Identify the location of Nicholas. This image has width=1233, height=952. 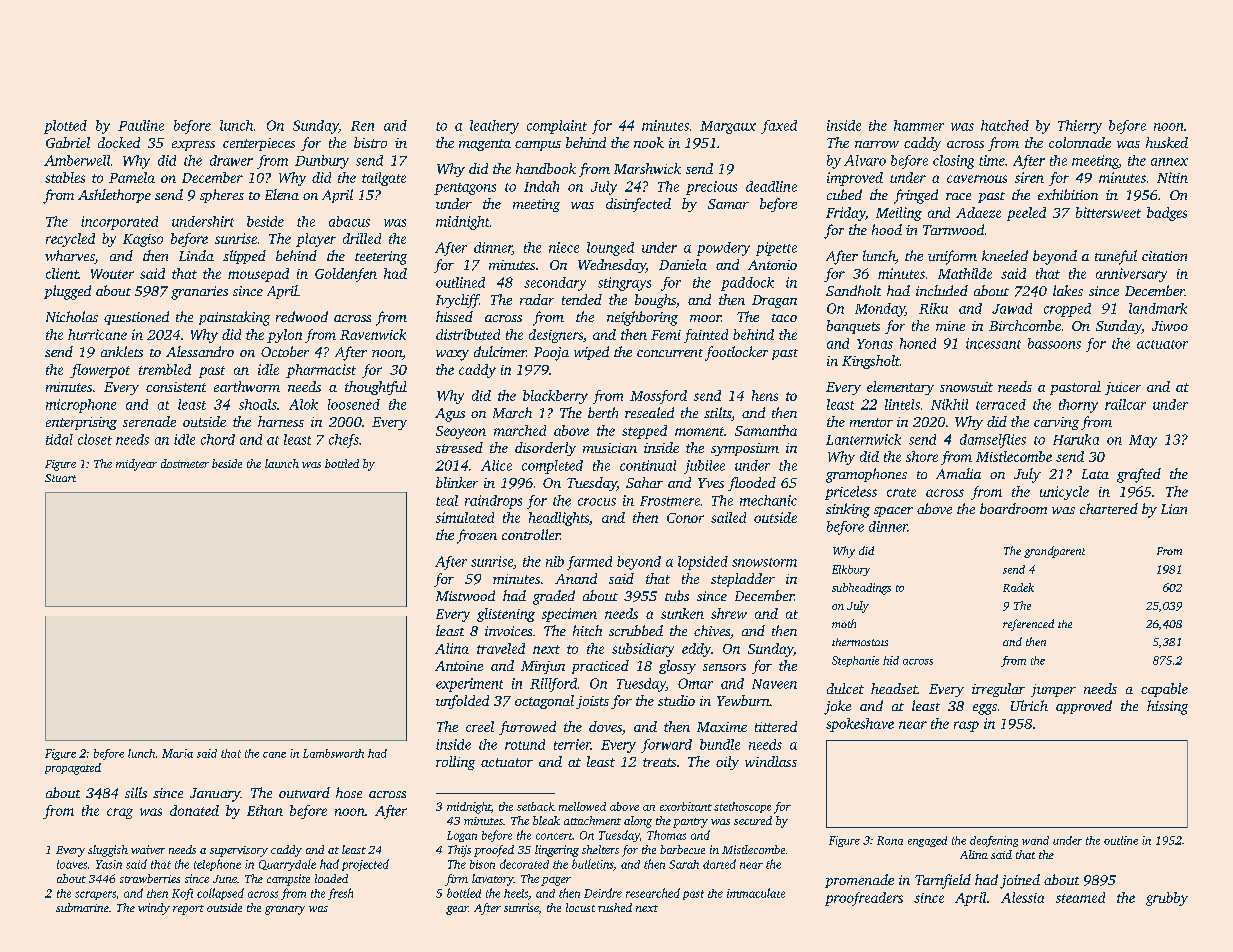
(72, 316).
